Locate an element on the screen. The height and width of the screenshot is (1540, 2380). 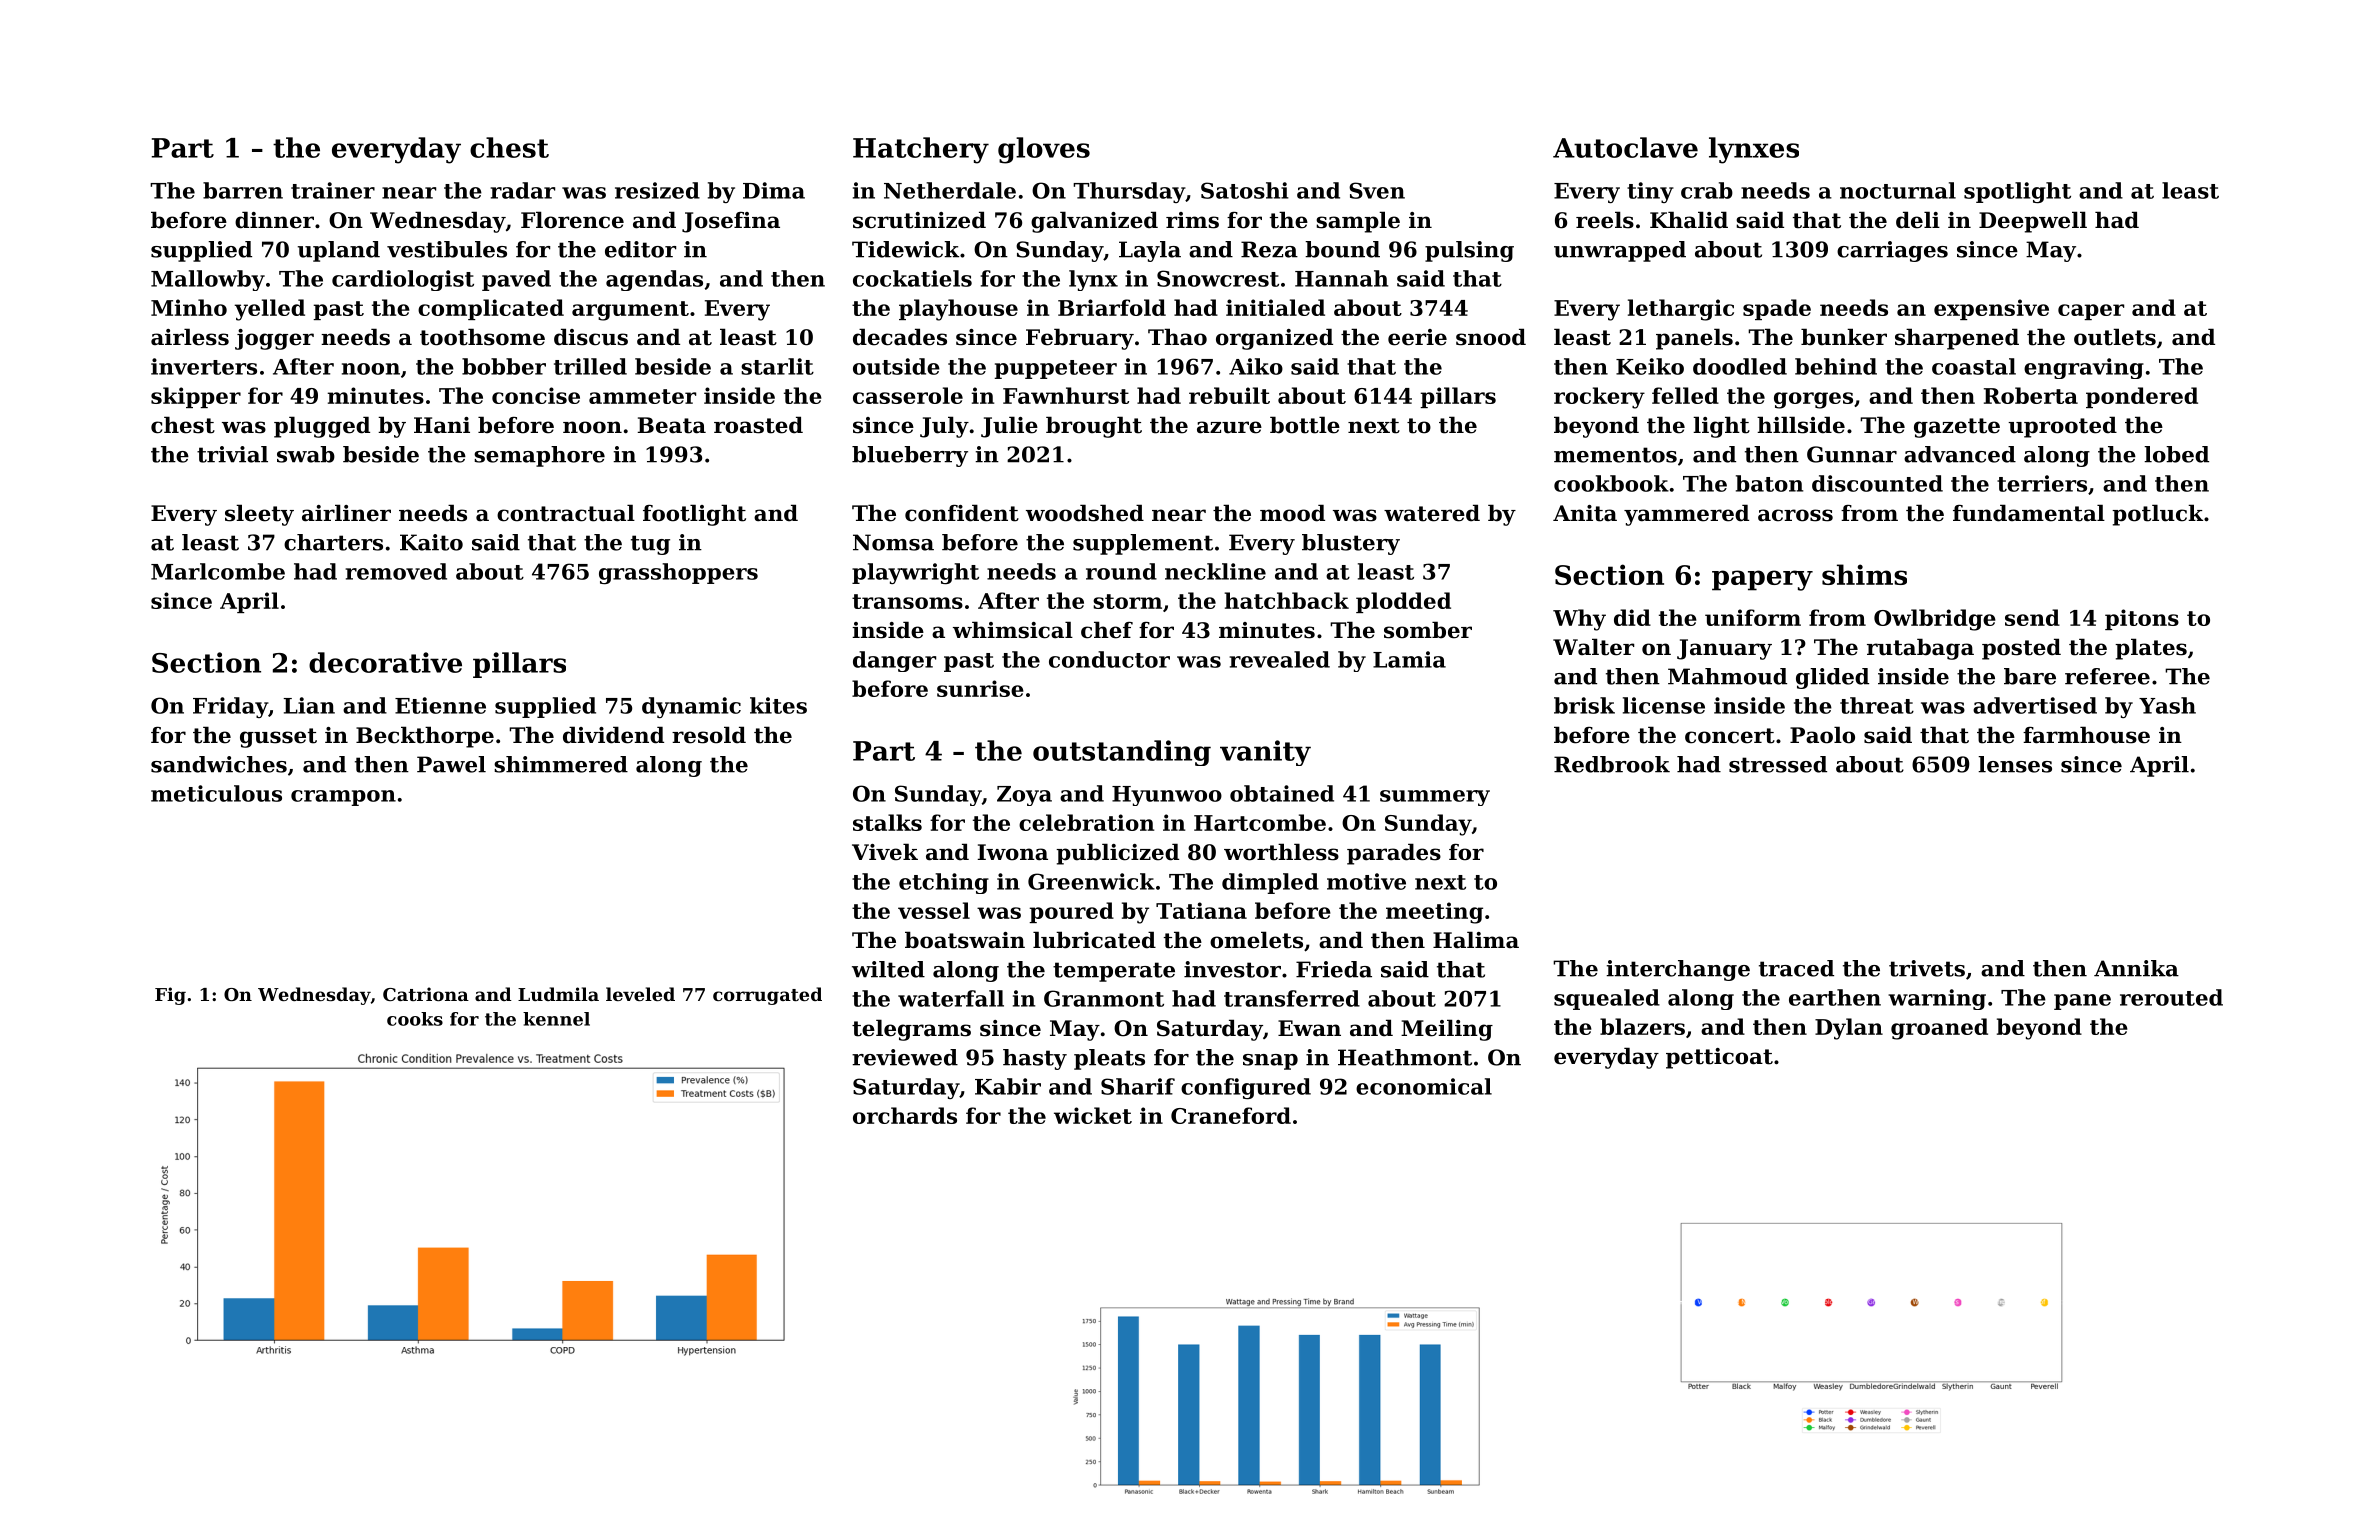
watered is located at coordinates (1432, 513).
